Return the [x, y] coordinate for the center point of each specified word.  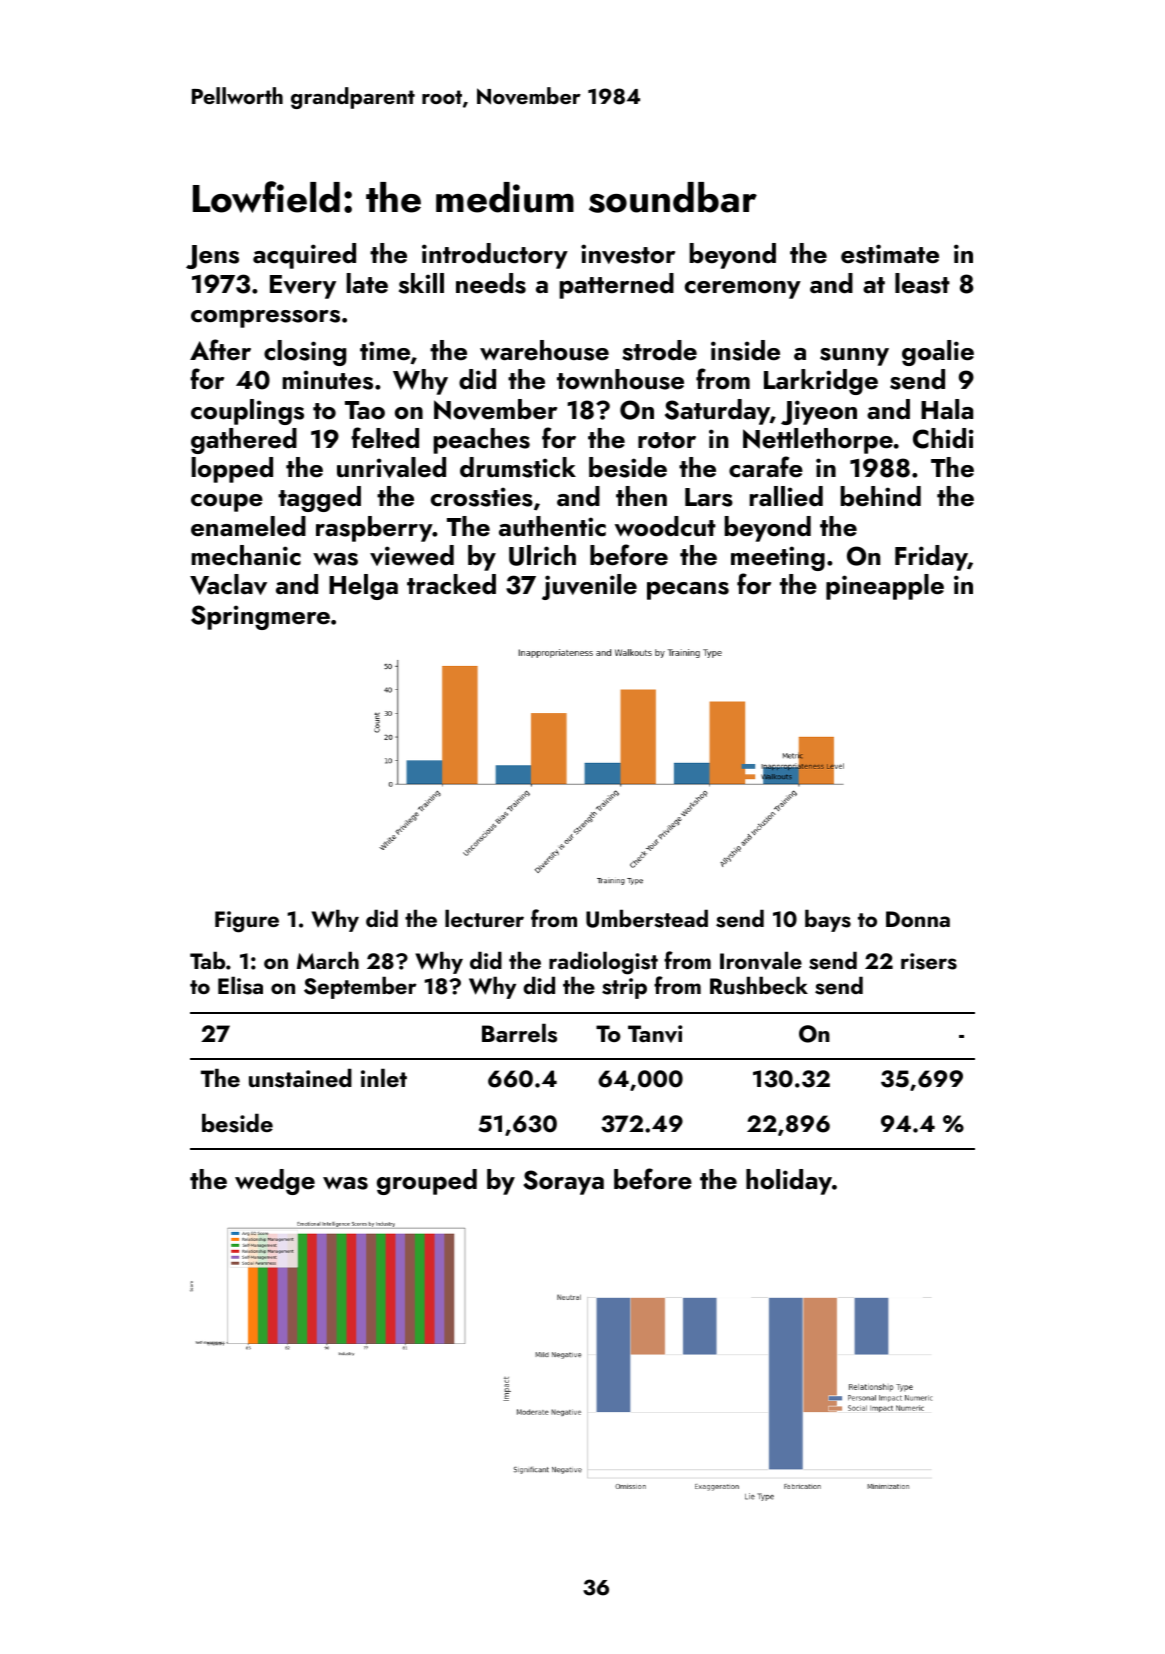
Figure [247, 922]
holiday [789, 1182]
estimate [890, 254]
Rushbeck [759, 985]
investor [628, 254]
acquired [304, 256]
